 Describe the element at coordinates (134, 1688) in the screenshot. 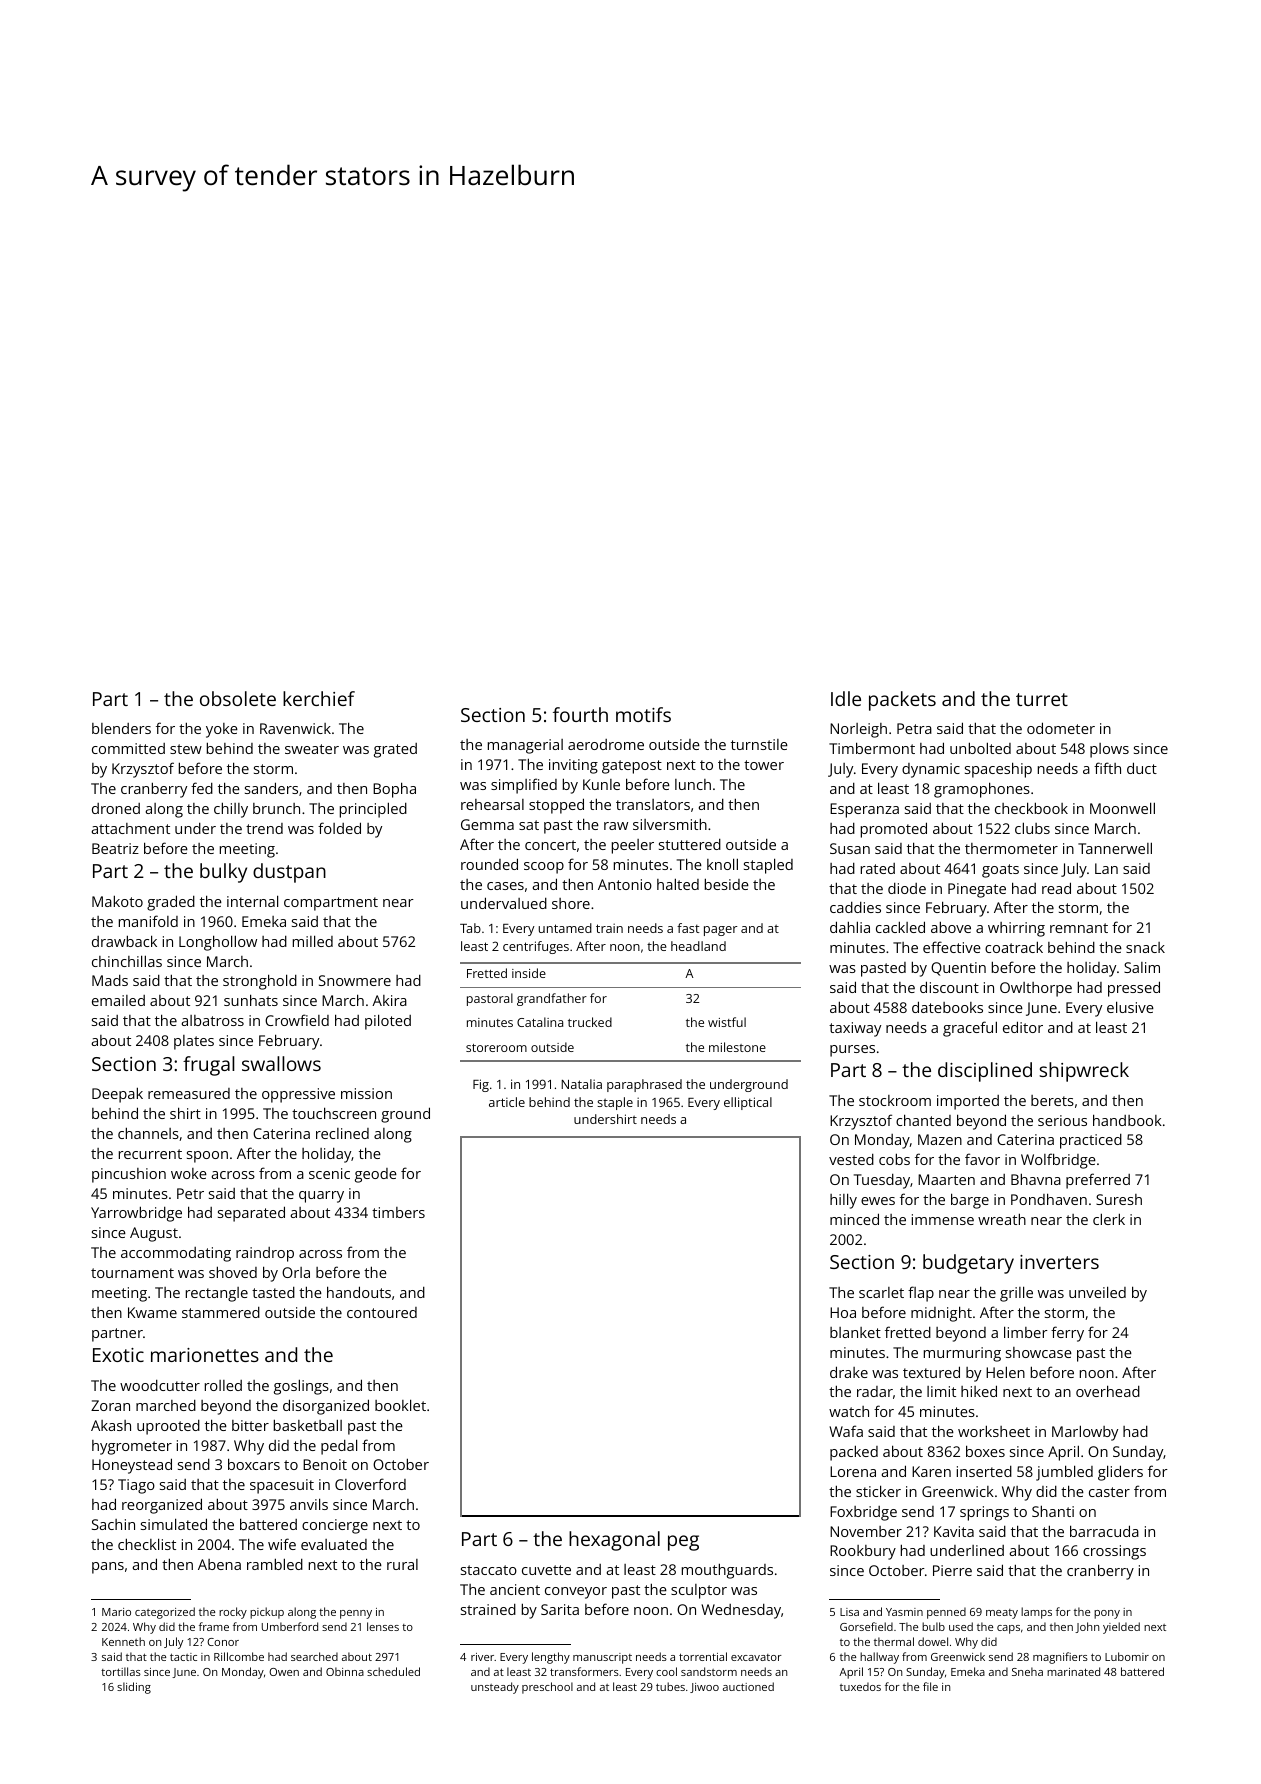

I see `sliding` at that location.
